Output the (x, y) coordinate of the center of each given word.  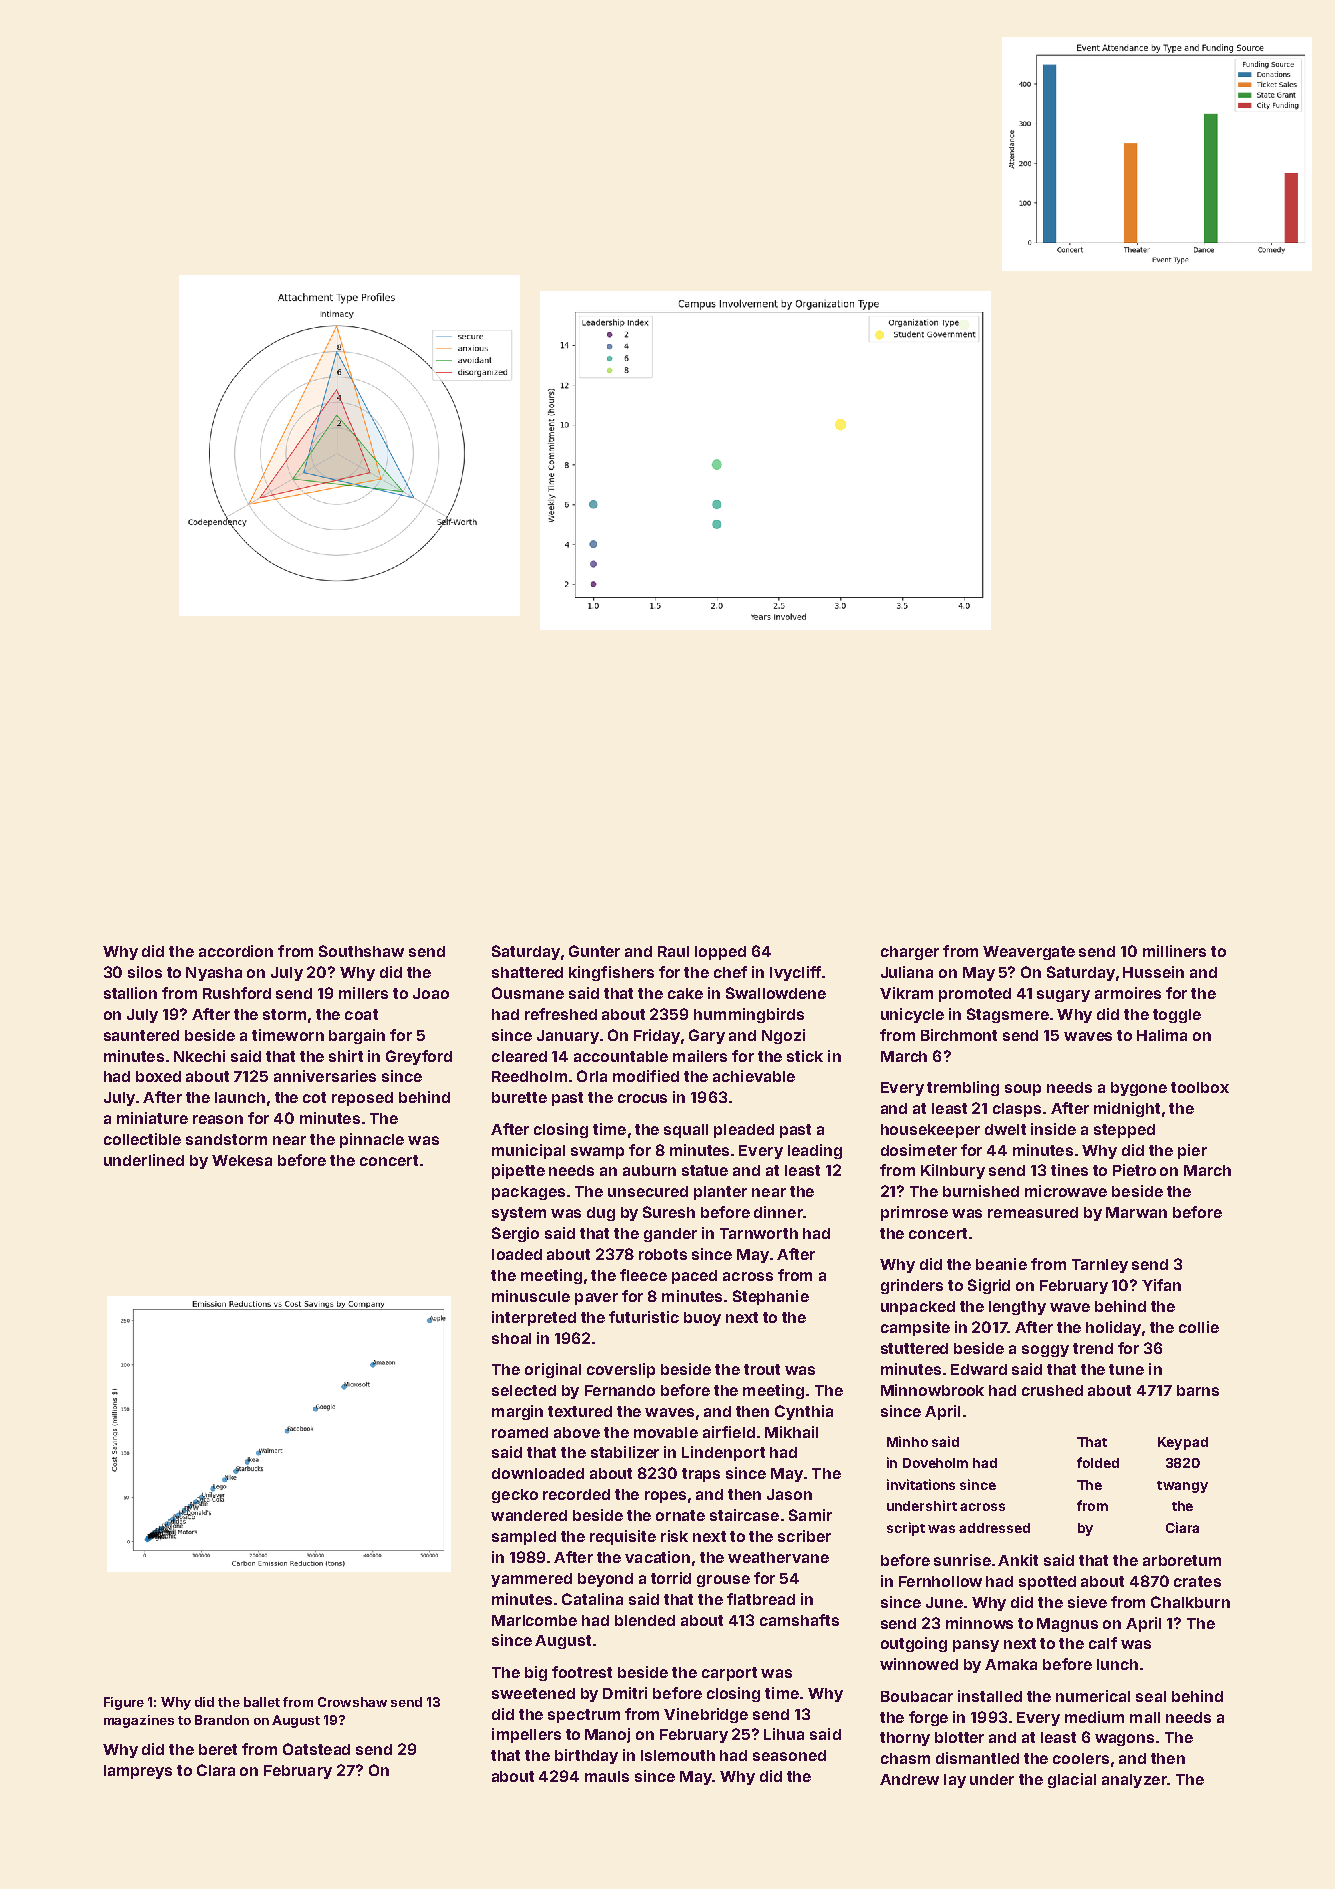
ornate (680, 1515)
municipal (528, 1151)
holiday (1113, 1328)
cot (314, 1097)
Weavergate (1029, 953)
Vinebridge (706, 1715)
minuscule (531, 1296)
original (553, 1370)
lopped (720, 953)
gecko (515, 1496)
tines (1069, 1170)
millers (363, 993)
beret (218, 1749)
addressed (994, 1528)
